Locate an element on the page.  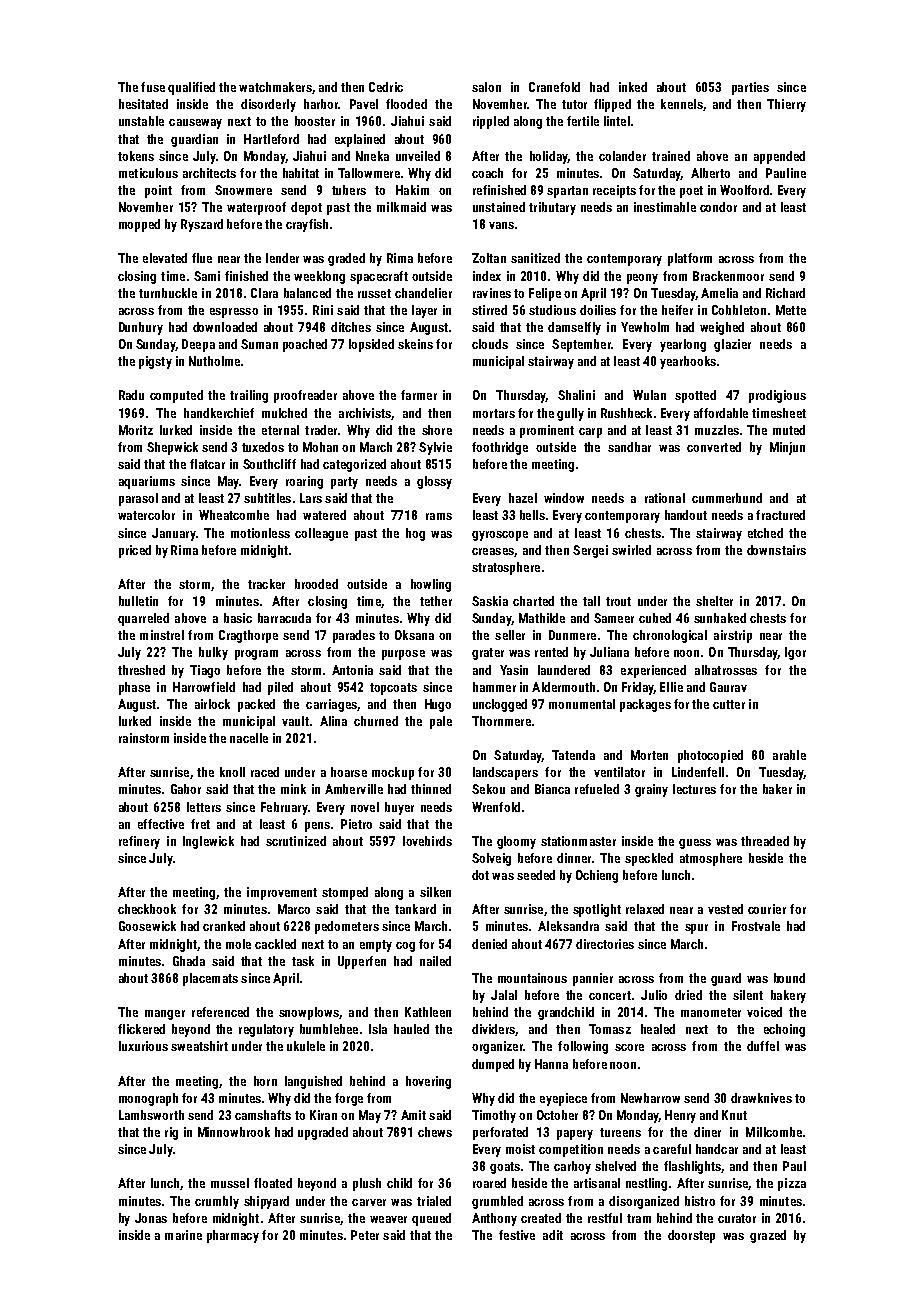
categorized is located at coordinates (354, 465).
